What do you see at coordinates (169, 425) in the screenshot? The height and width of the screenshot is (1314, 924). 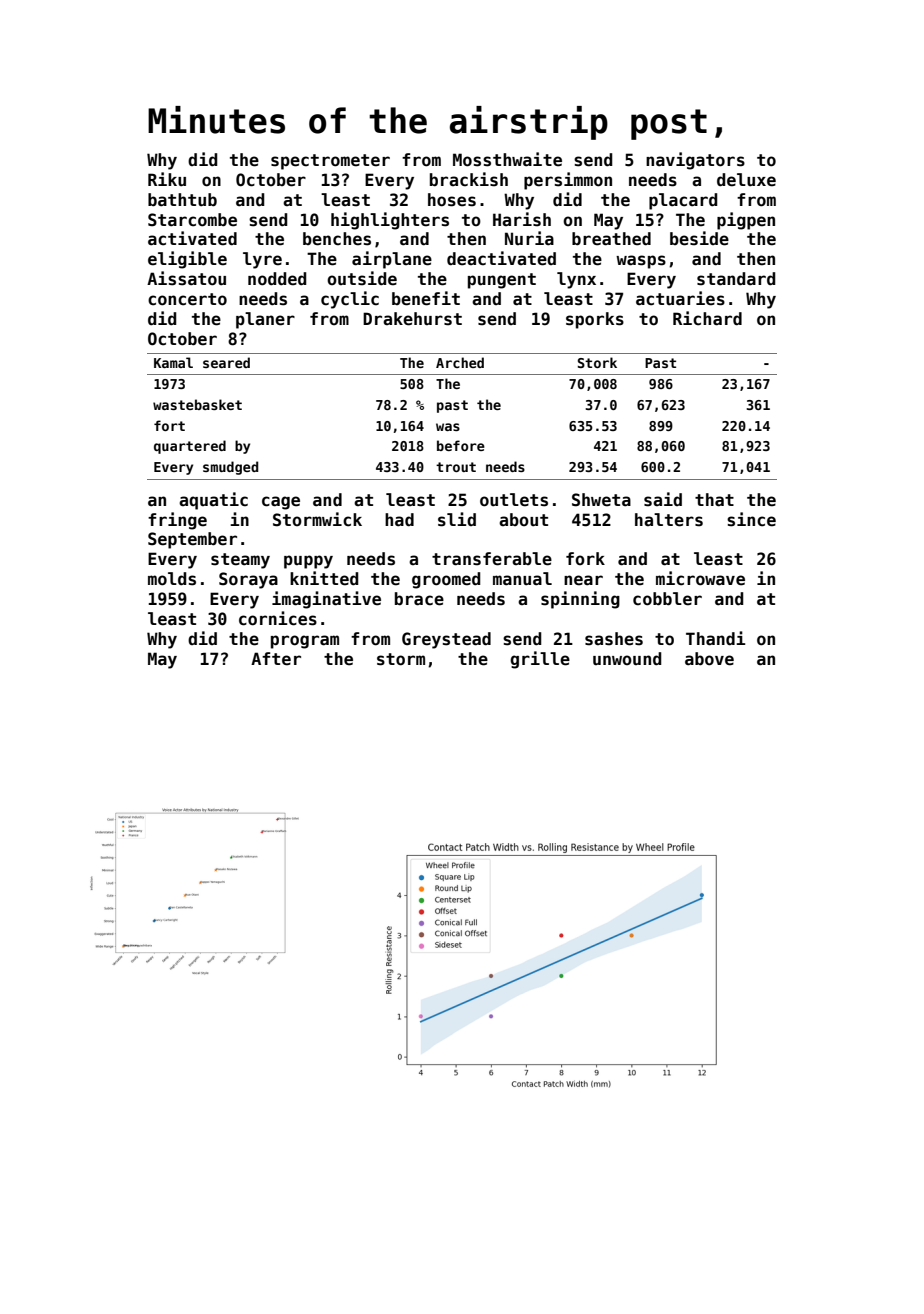 I see `fort` at bounding box center [169, 425].
